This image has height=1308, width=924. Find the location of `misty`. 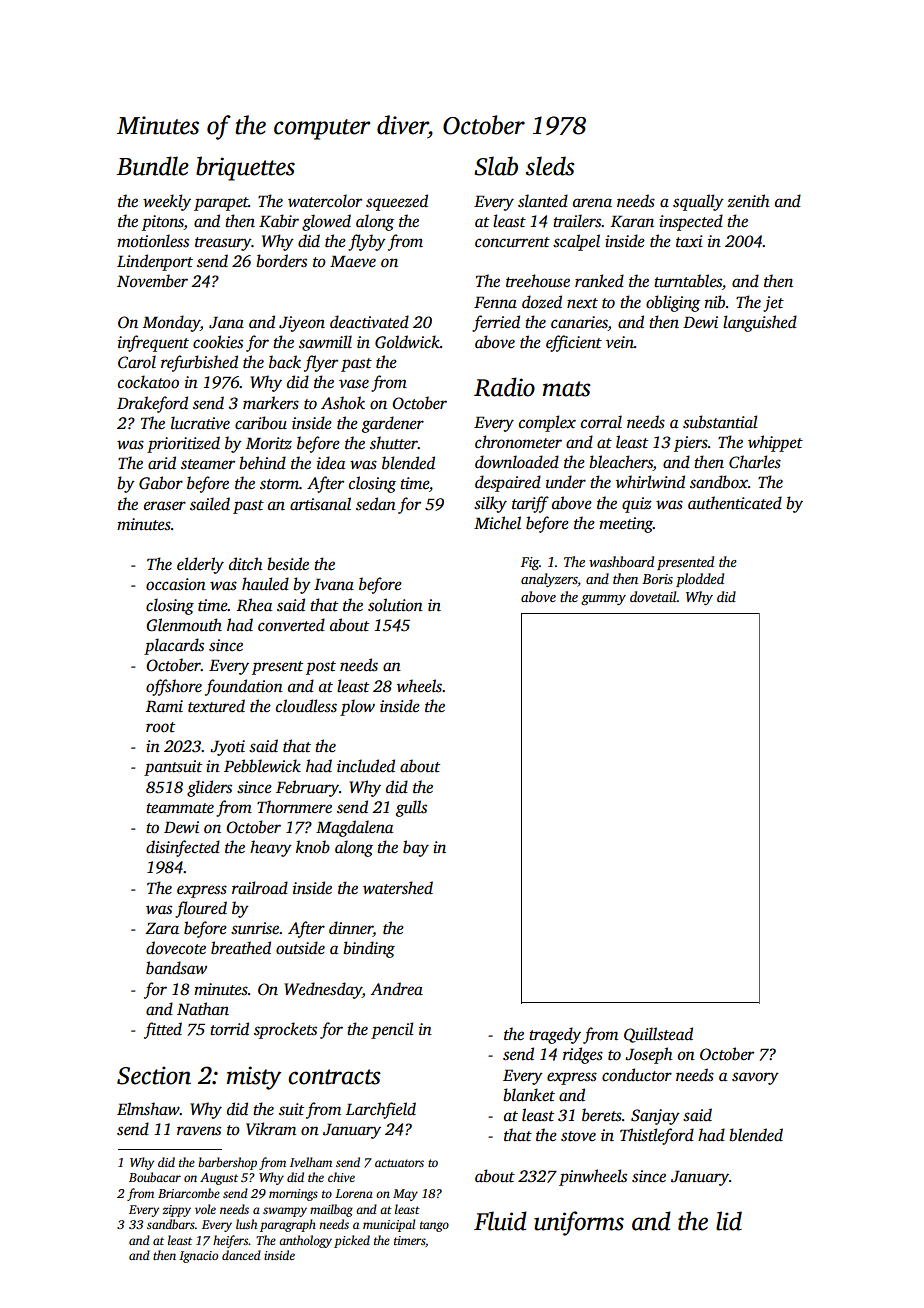

misty is located at coordinates (254, 1078).
